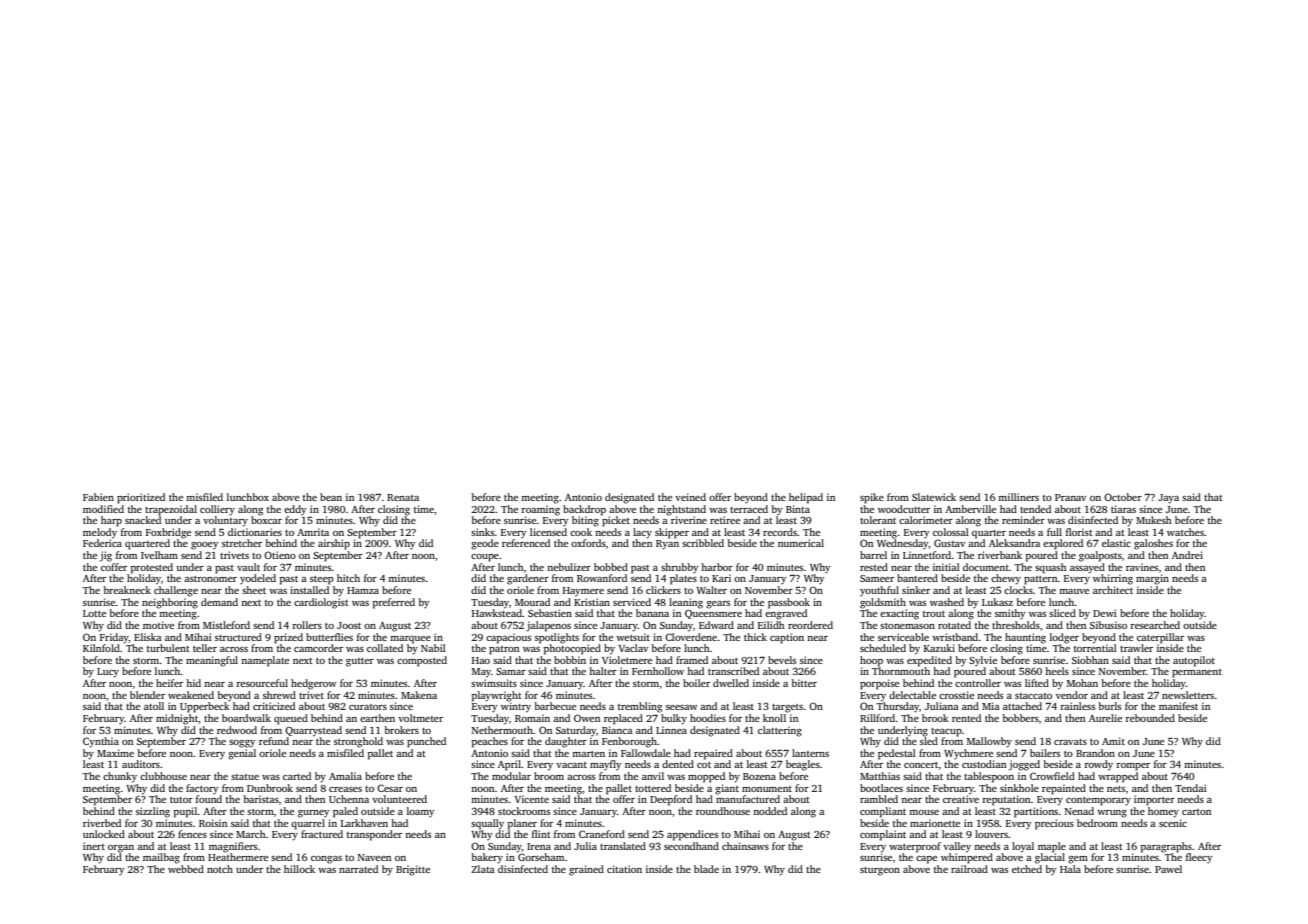 This screenshot has width=1308, height=924. Describe the element at coordinates (220, 869) in the screenshot. I see `notch` at that location.
